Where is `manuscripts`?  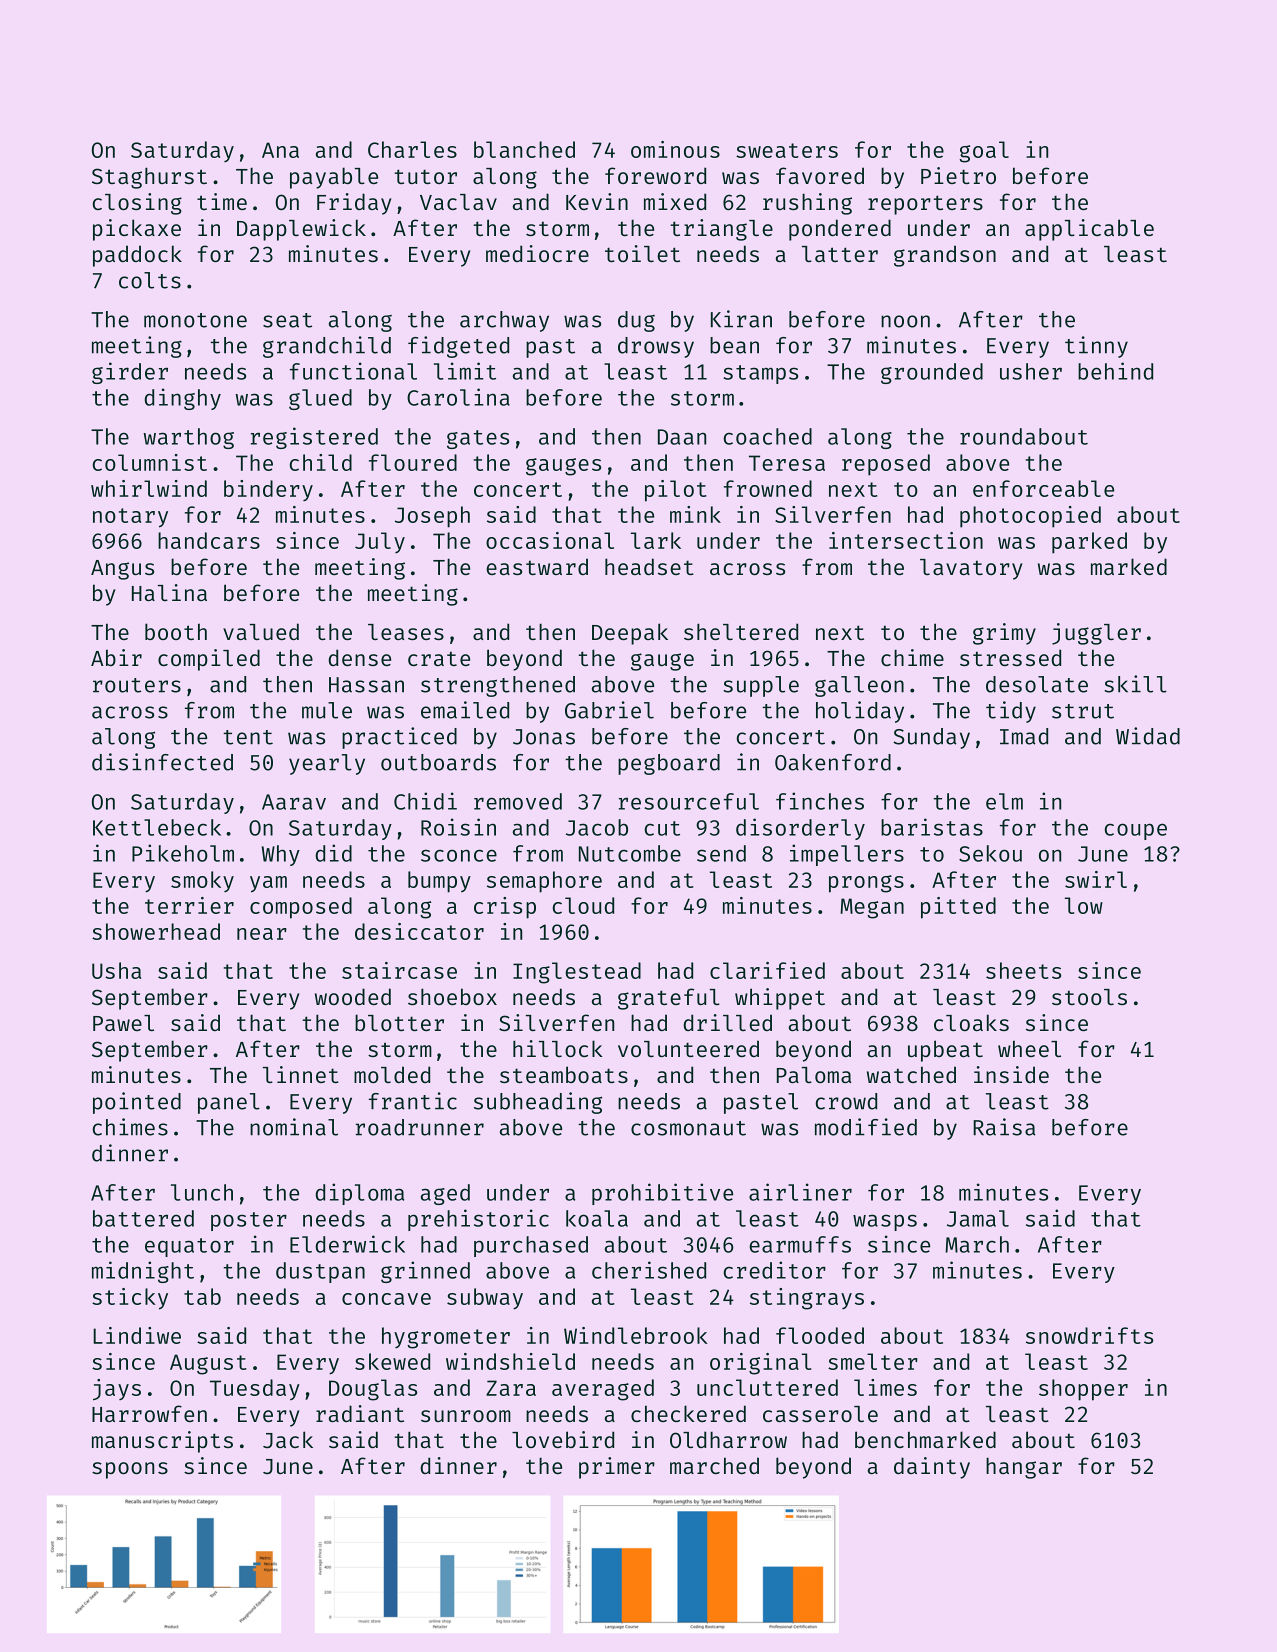 manuscripts is located at coordinates (162, 1442).
